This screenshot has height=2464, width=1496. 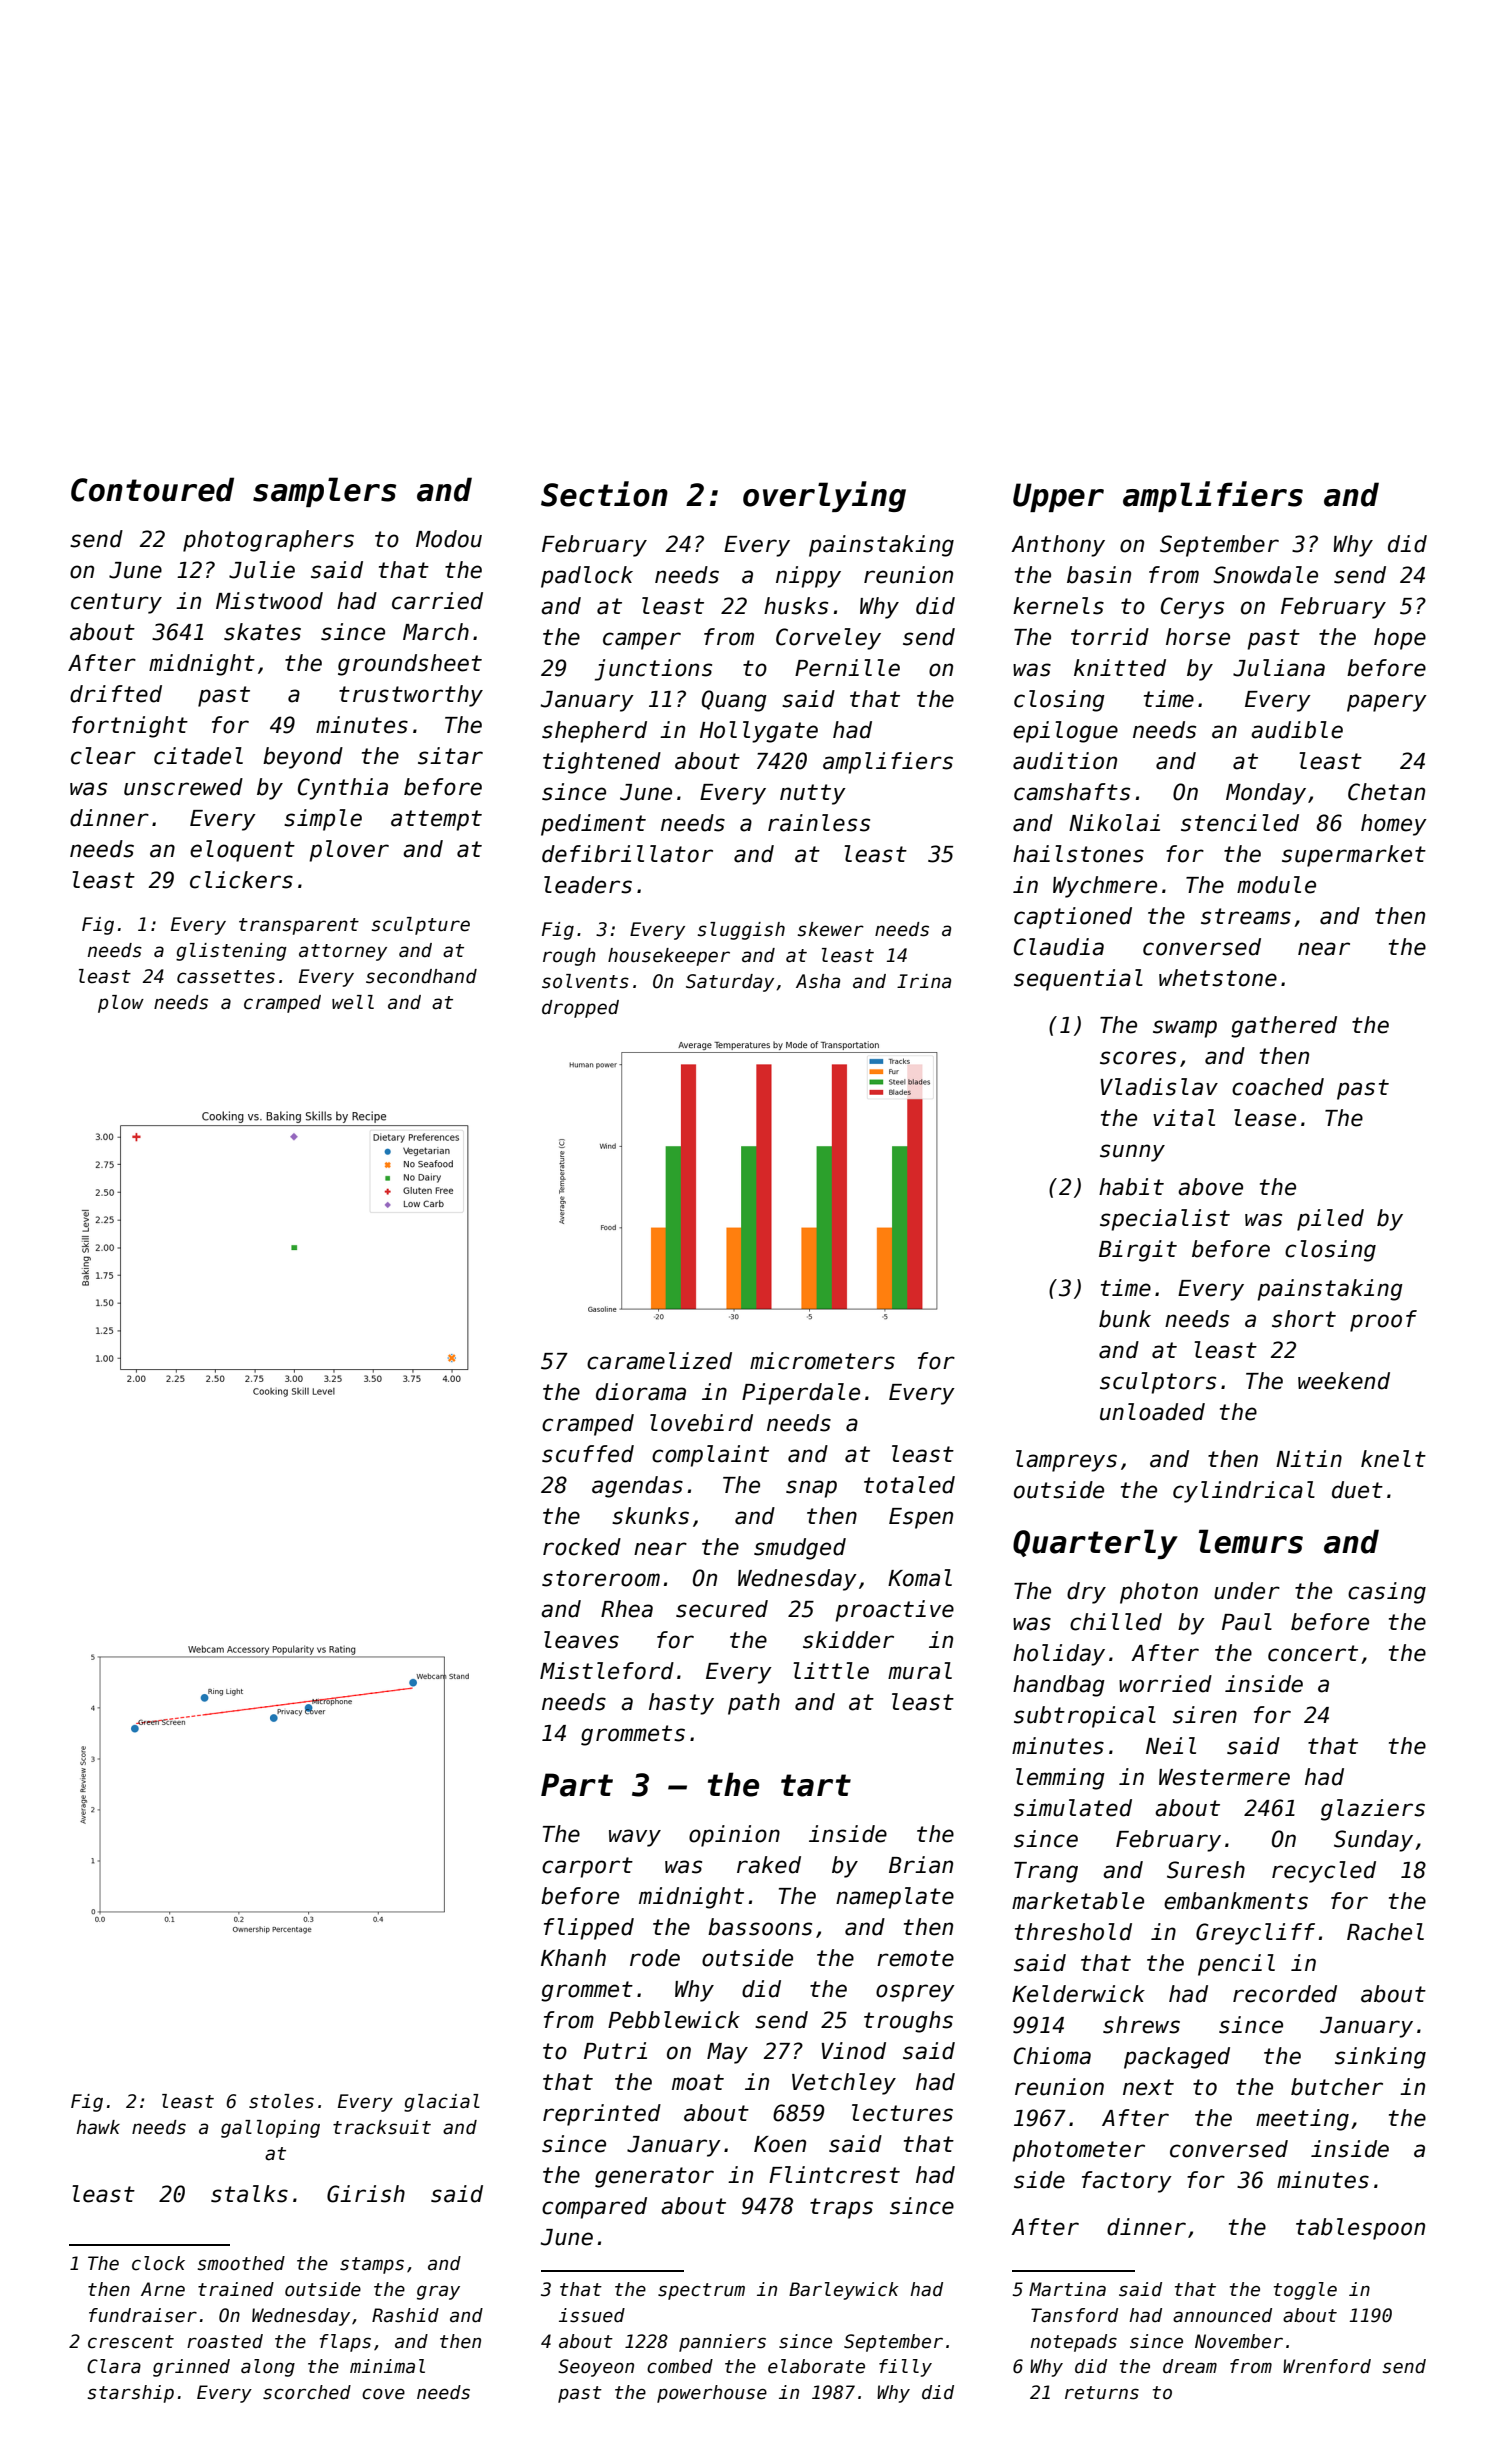 I want to click on dropped, so click(x=580, y=1009).
